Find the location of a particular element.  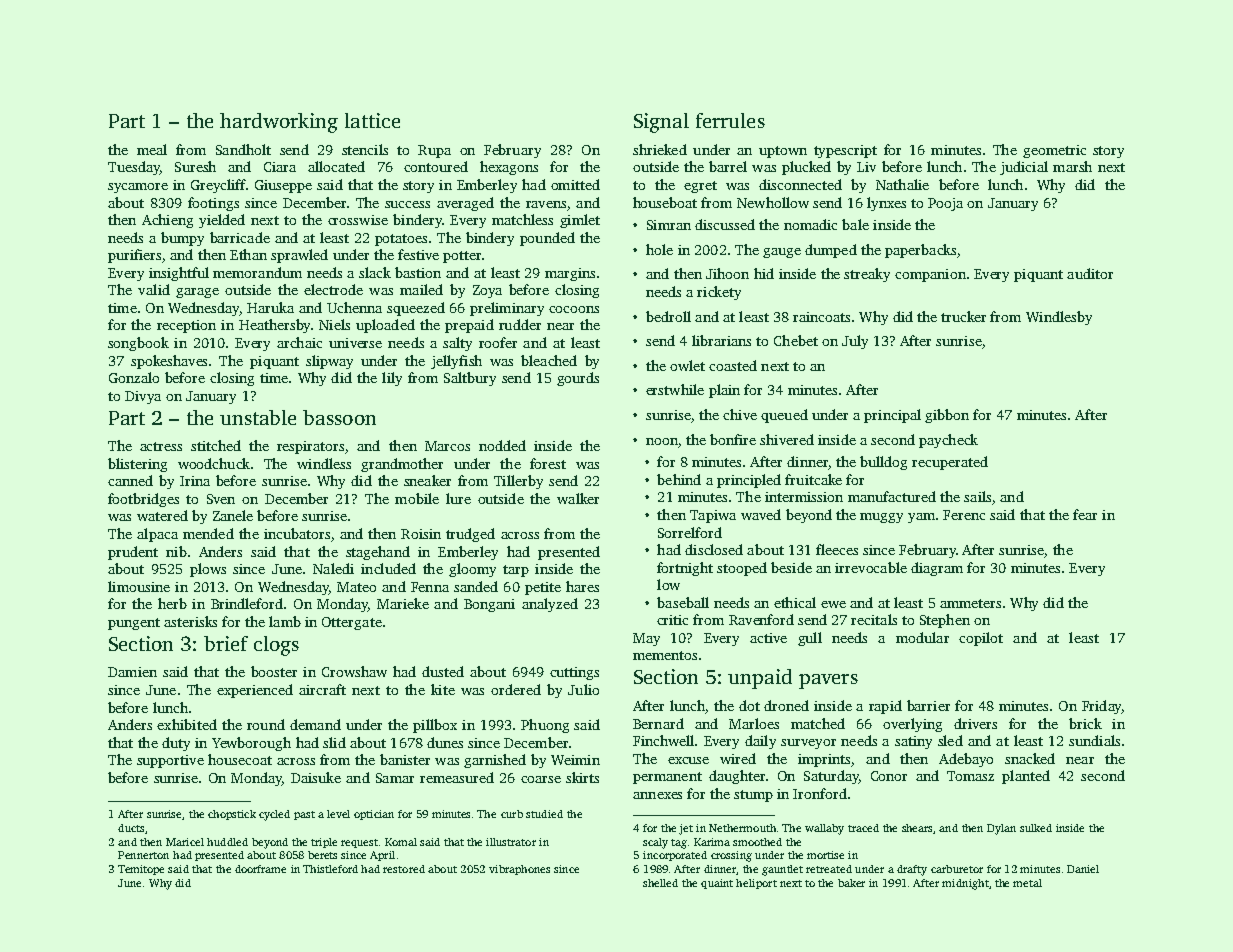

marsh is located at coordinates (1072, 166).
